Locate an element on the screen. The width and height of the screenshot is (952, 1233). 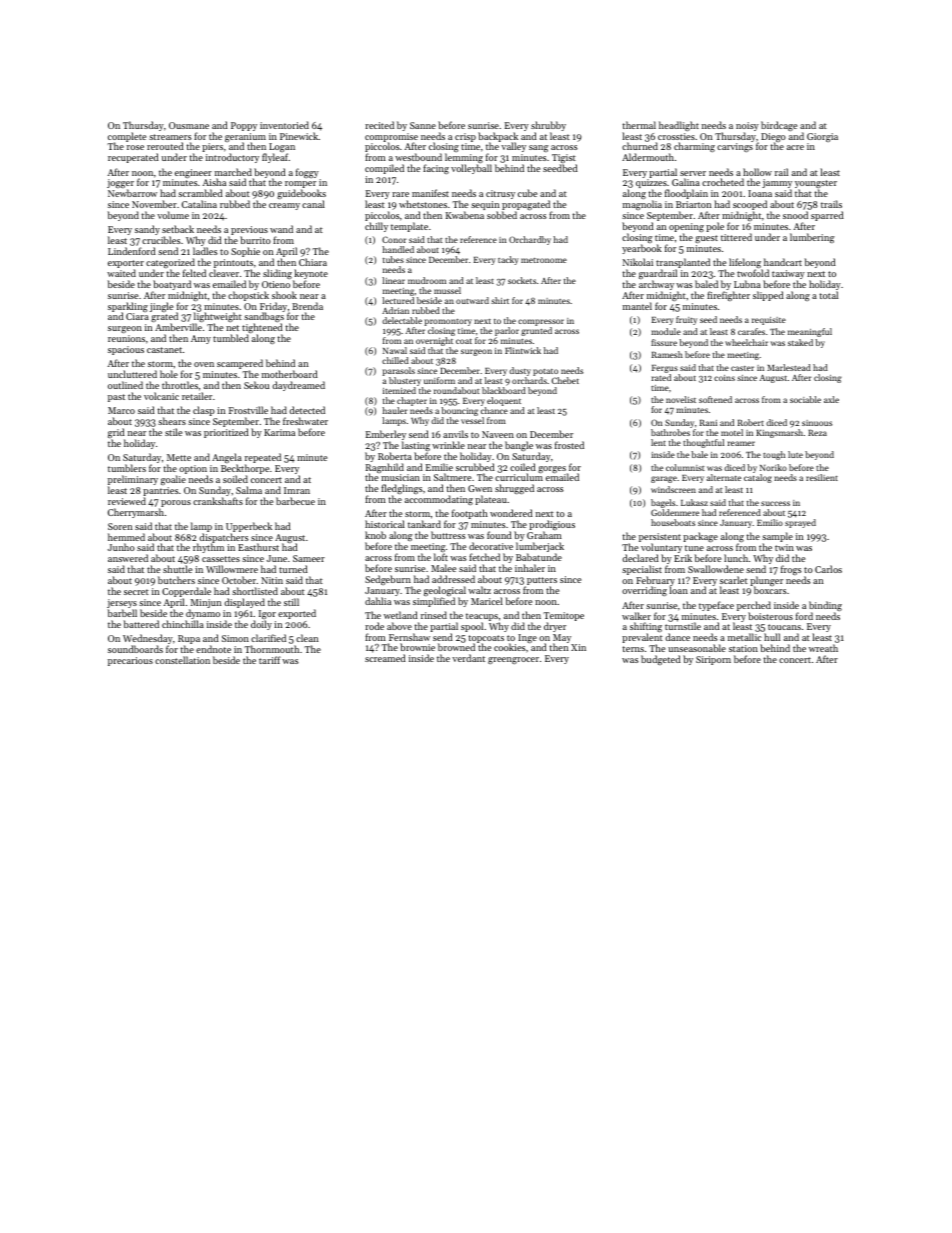
frogs is located at coordinates (791, 570).
